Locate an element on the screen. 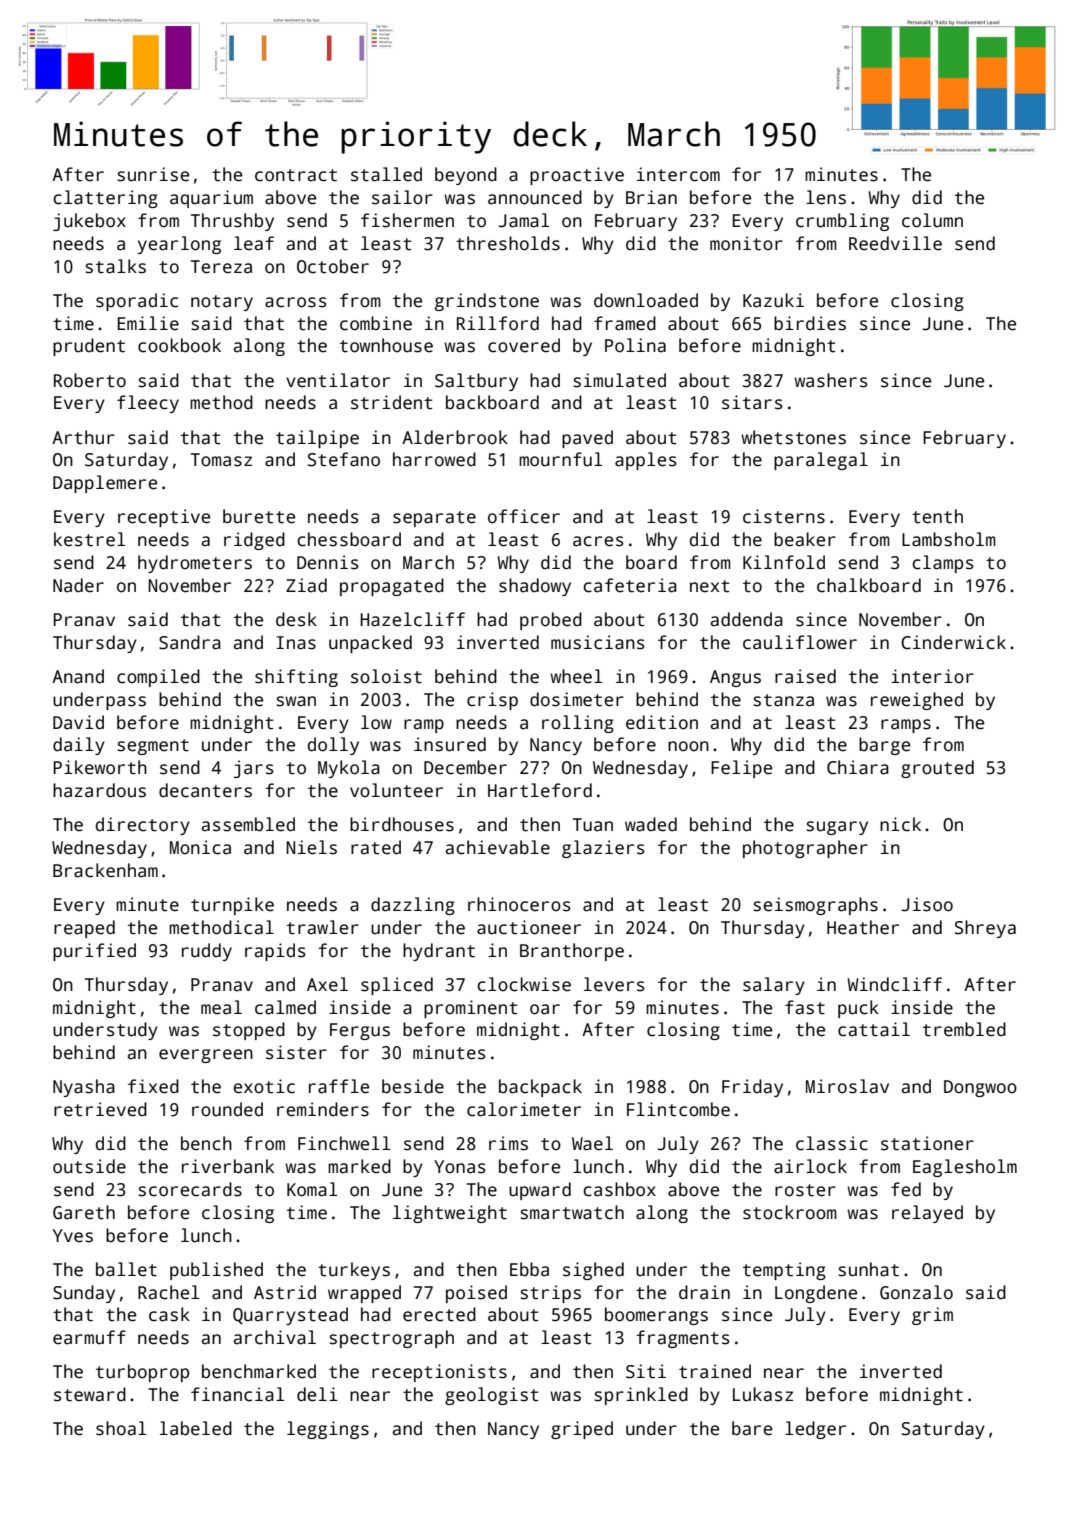 Image resolution: width=1079 pixels, height=1526 pixels. airlock is located at coordinates (810, 1166).
